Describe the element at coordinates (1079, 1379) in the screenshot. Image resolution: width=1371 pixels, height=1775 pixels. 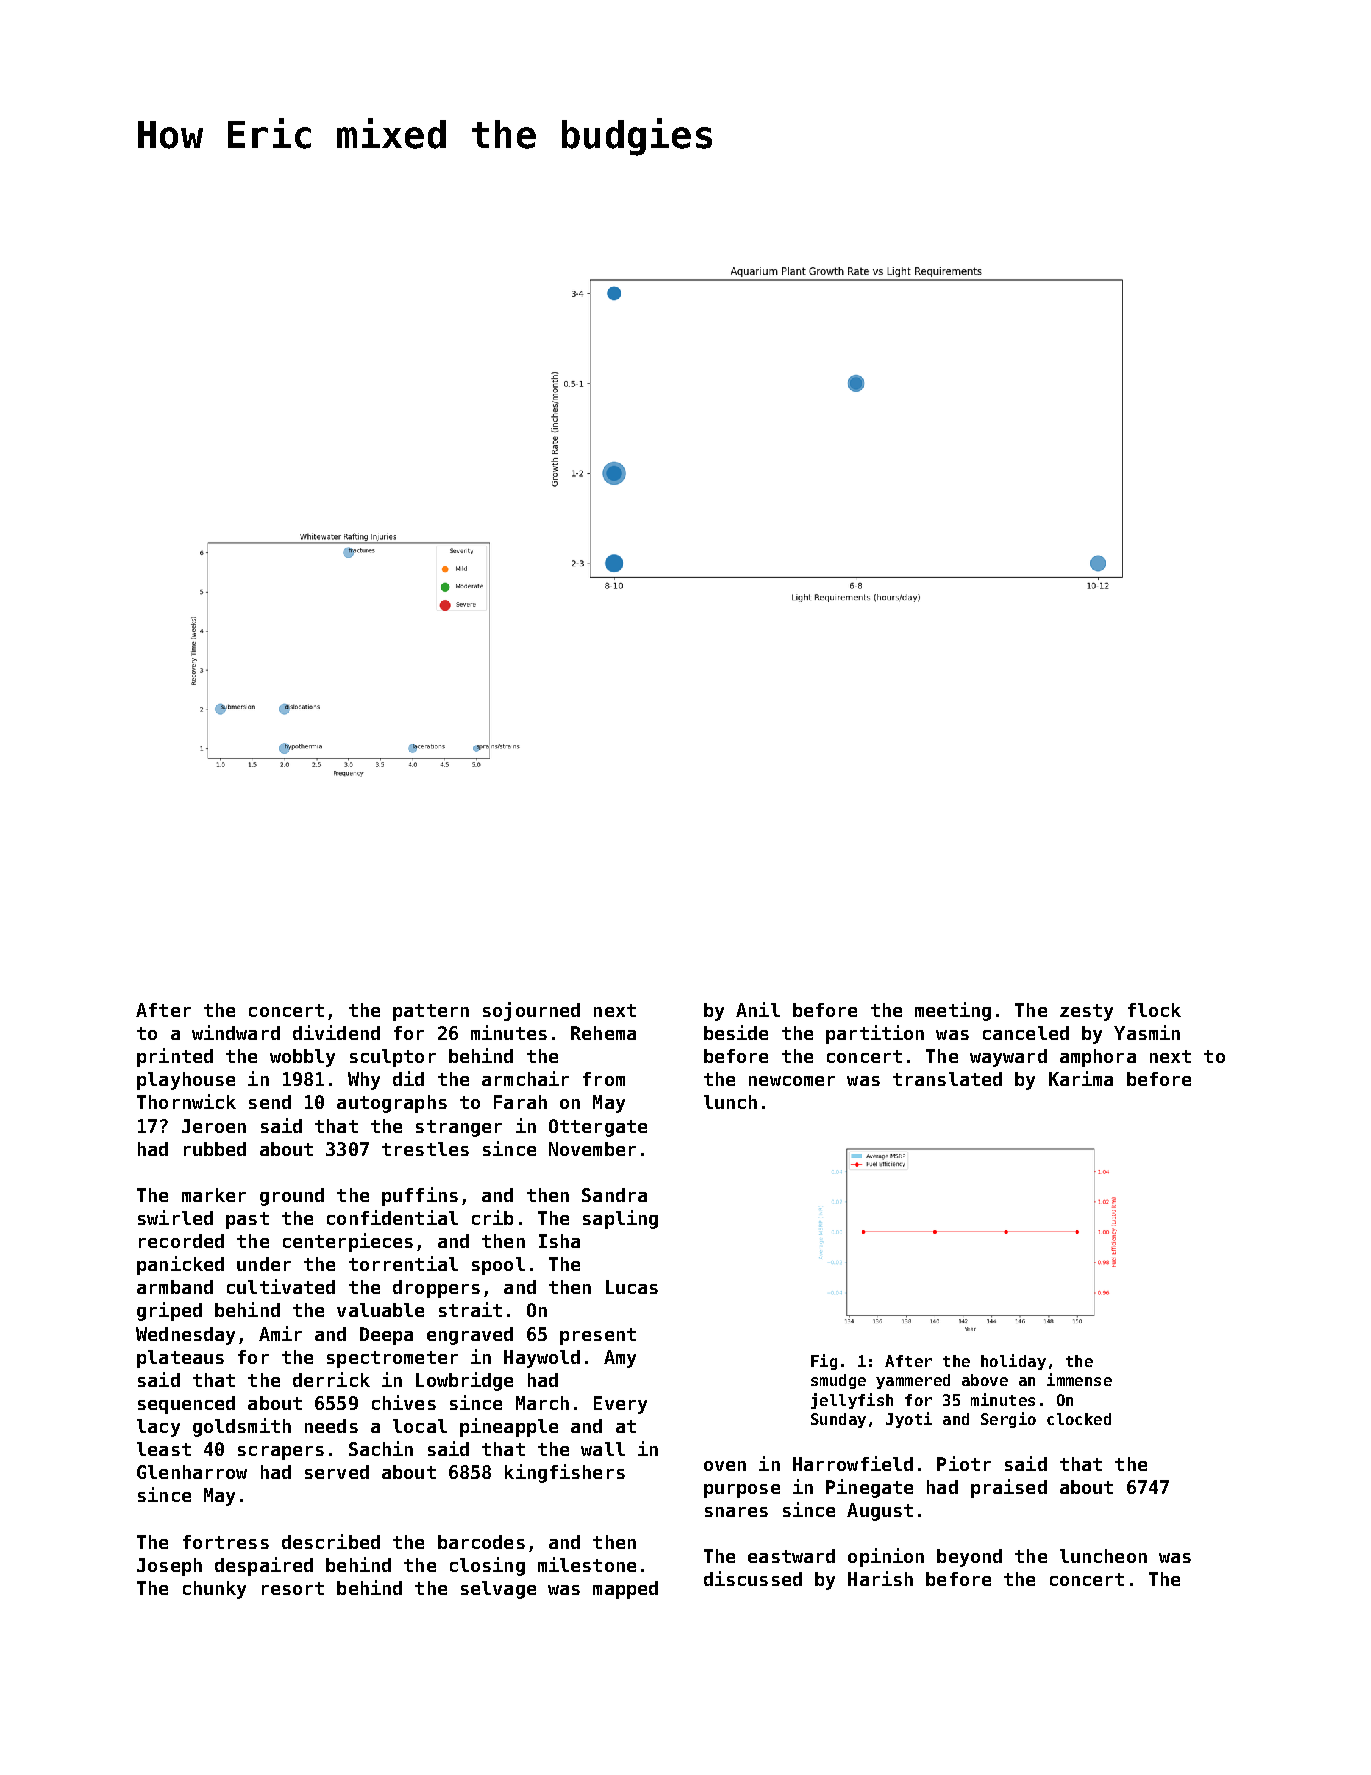
I see `immense` at that location.
